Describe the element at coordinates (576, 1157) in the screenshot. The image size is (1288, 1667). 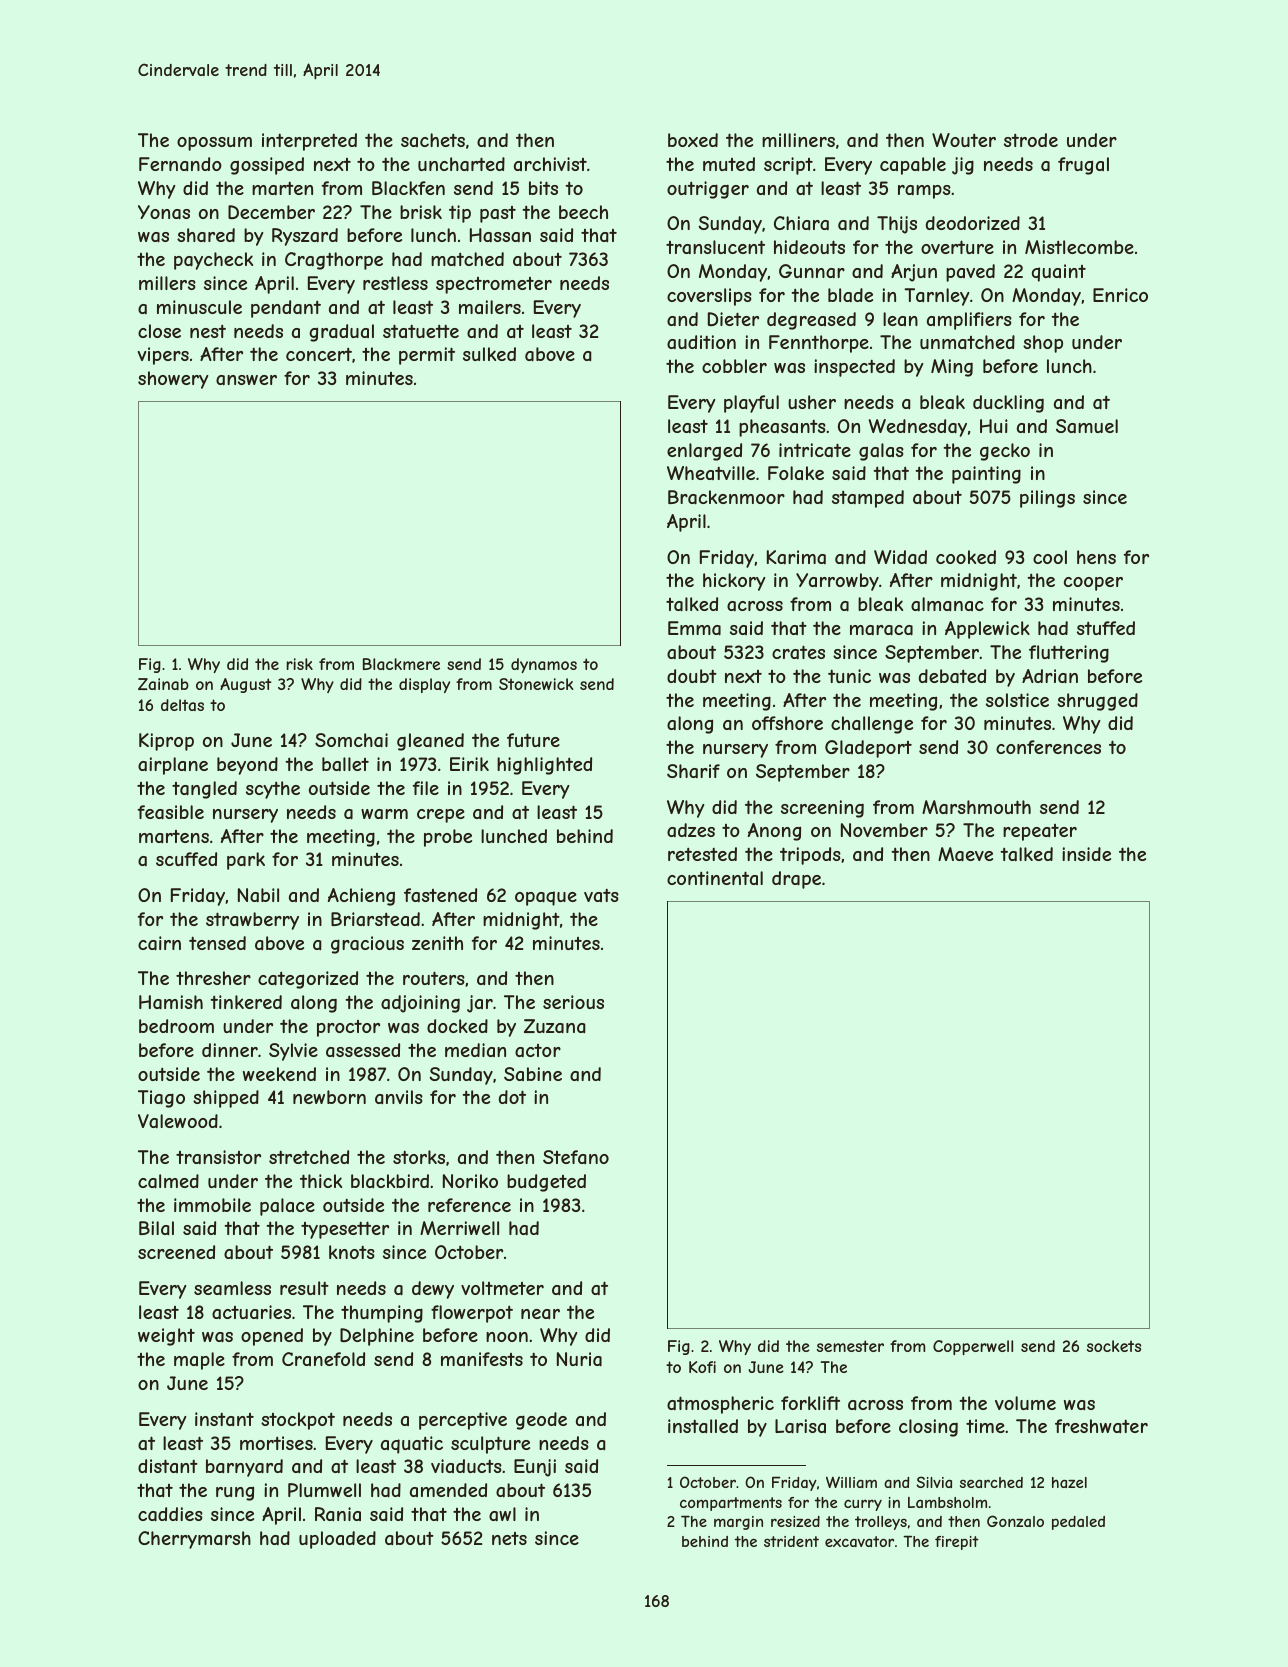
I see `Stefano` at that location.
